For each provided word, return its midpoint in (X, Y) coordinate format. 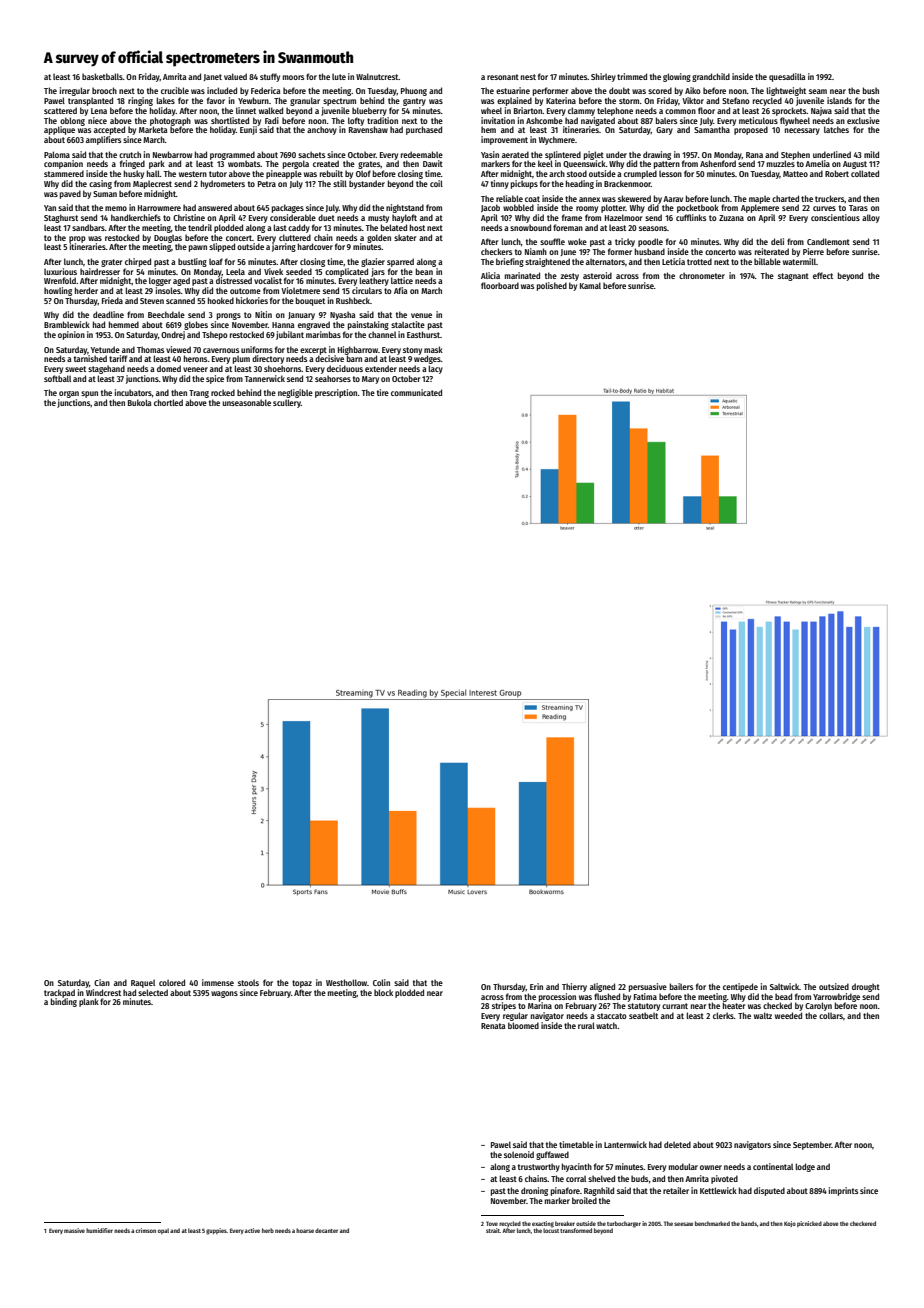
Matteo (795, 174)
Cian (102, 982)
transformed (576, 1230)
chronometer (702, 275)
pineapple (284, 174)
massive (74, 1230)
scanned (180, 300)
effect (823, 275)
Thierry (574, 987)
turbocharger (624, 1224)
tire (383, 392)
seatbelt (643, 1015)
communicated (416, 392)
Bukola (139, 402)
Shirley (603, 77)
